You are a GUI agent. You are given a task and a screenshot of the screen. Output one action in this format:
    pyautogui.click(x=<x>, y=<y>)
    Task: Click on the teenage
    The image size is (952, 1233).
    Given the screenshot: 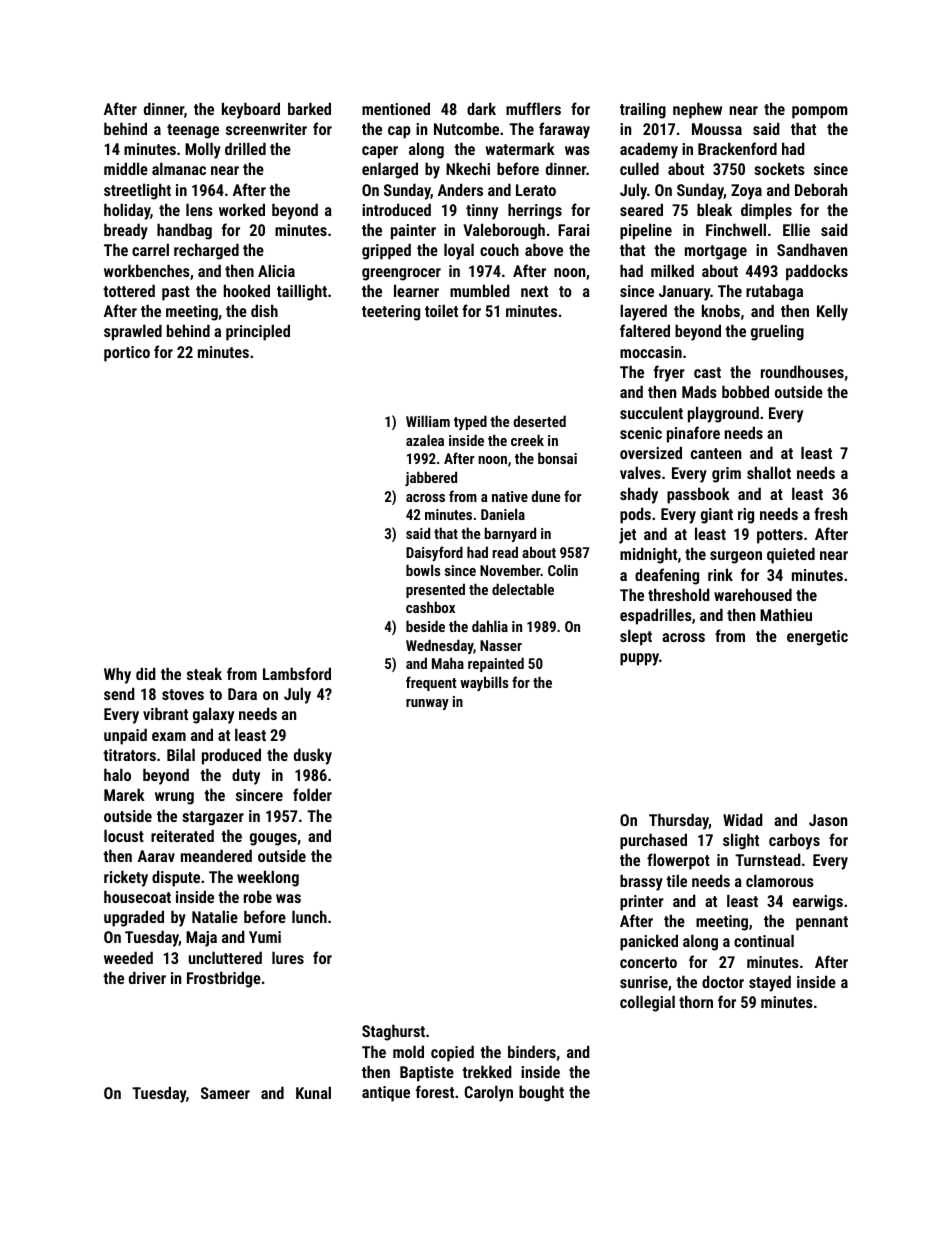 What is the action you would take?
    pyautogui.click(x=193, y=131)
